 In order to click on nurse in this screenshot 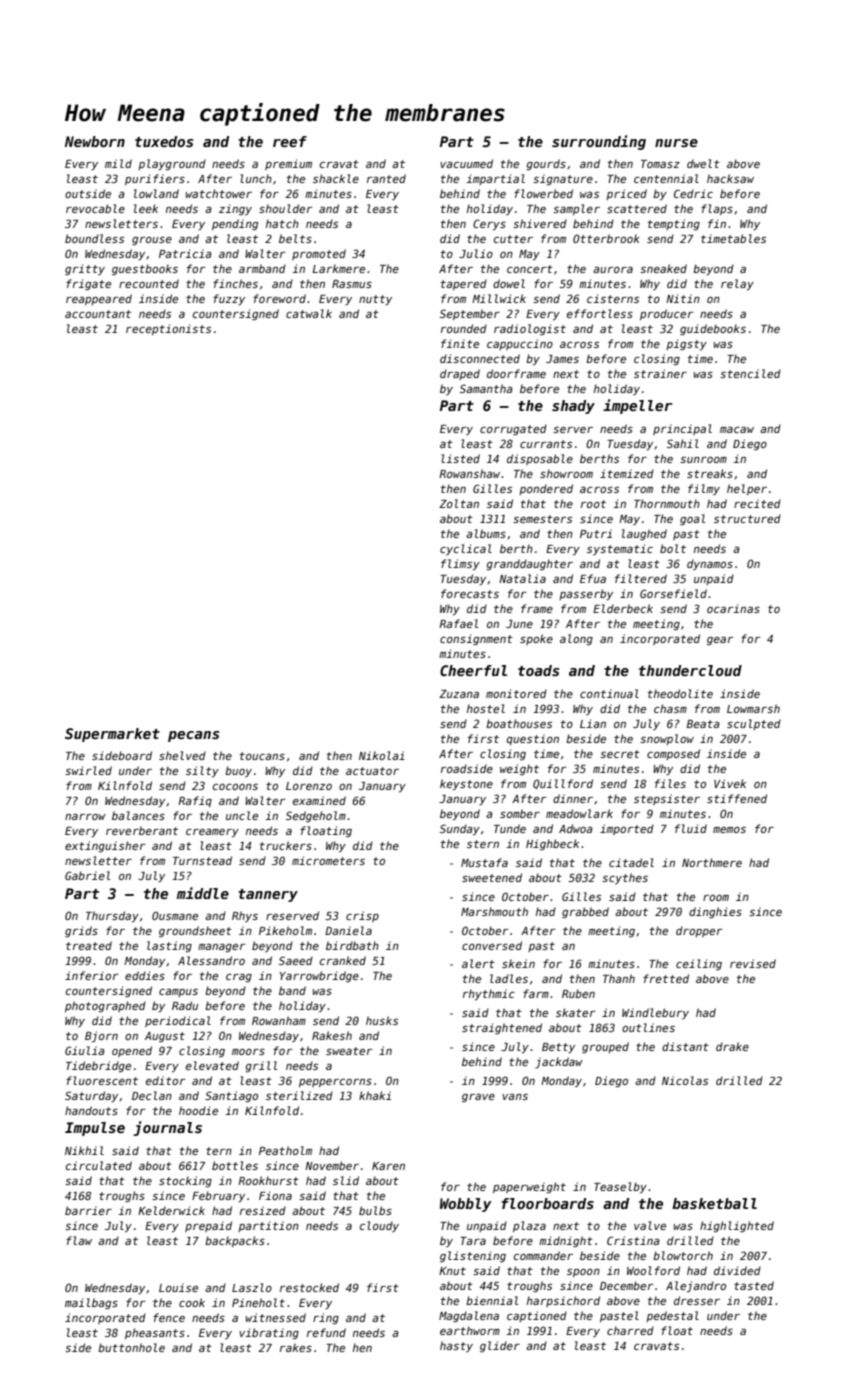, I will do `click(676, 143)`.
